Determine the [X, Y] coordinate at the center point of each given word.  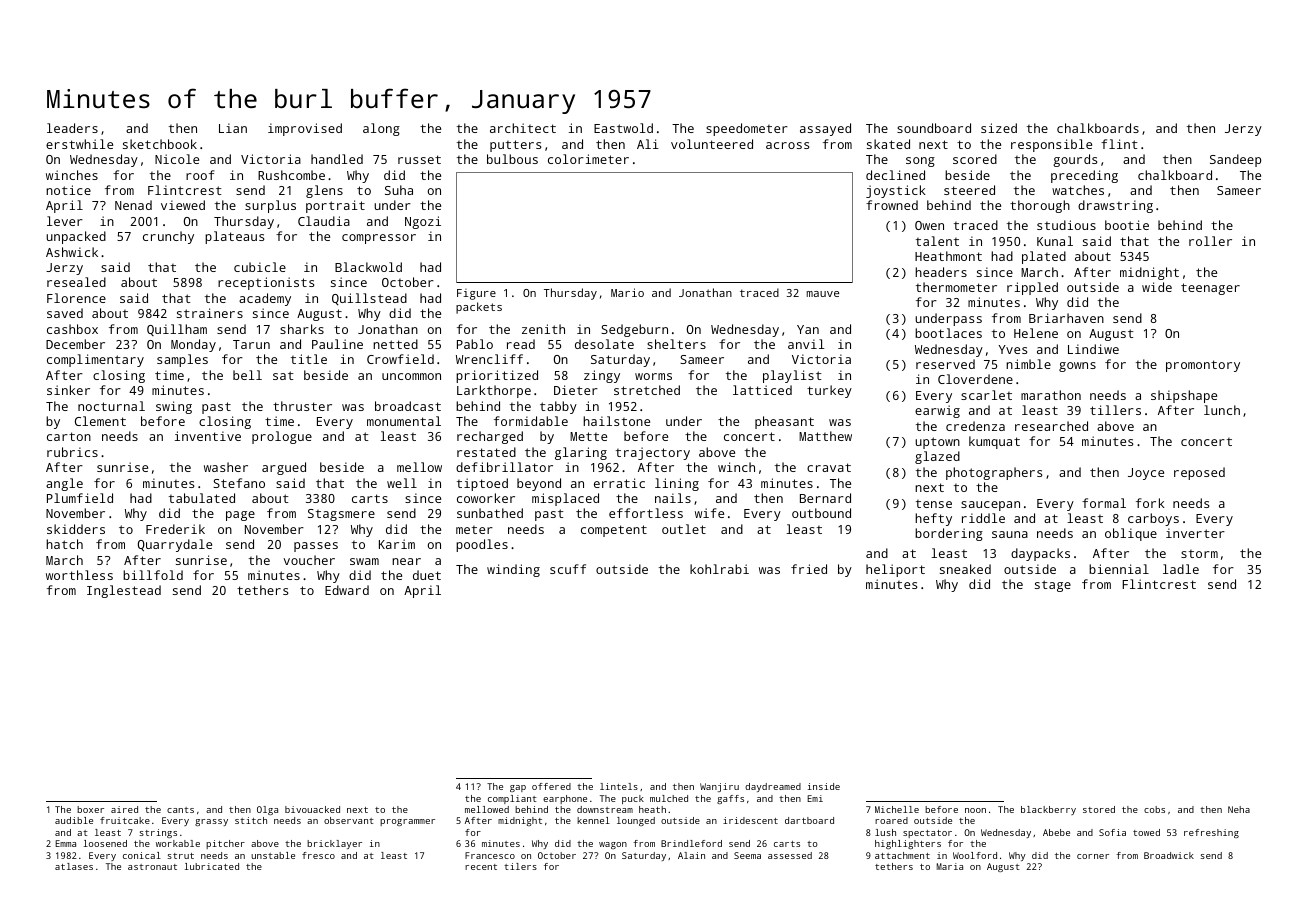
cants [180, 810]
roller [1210, 241]
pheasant [784, 422]
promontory [1203, 366]
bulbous [512, 159]
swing [174, 407]
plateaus [234, 237]
